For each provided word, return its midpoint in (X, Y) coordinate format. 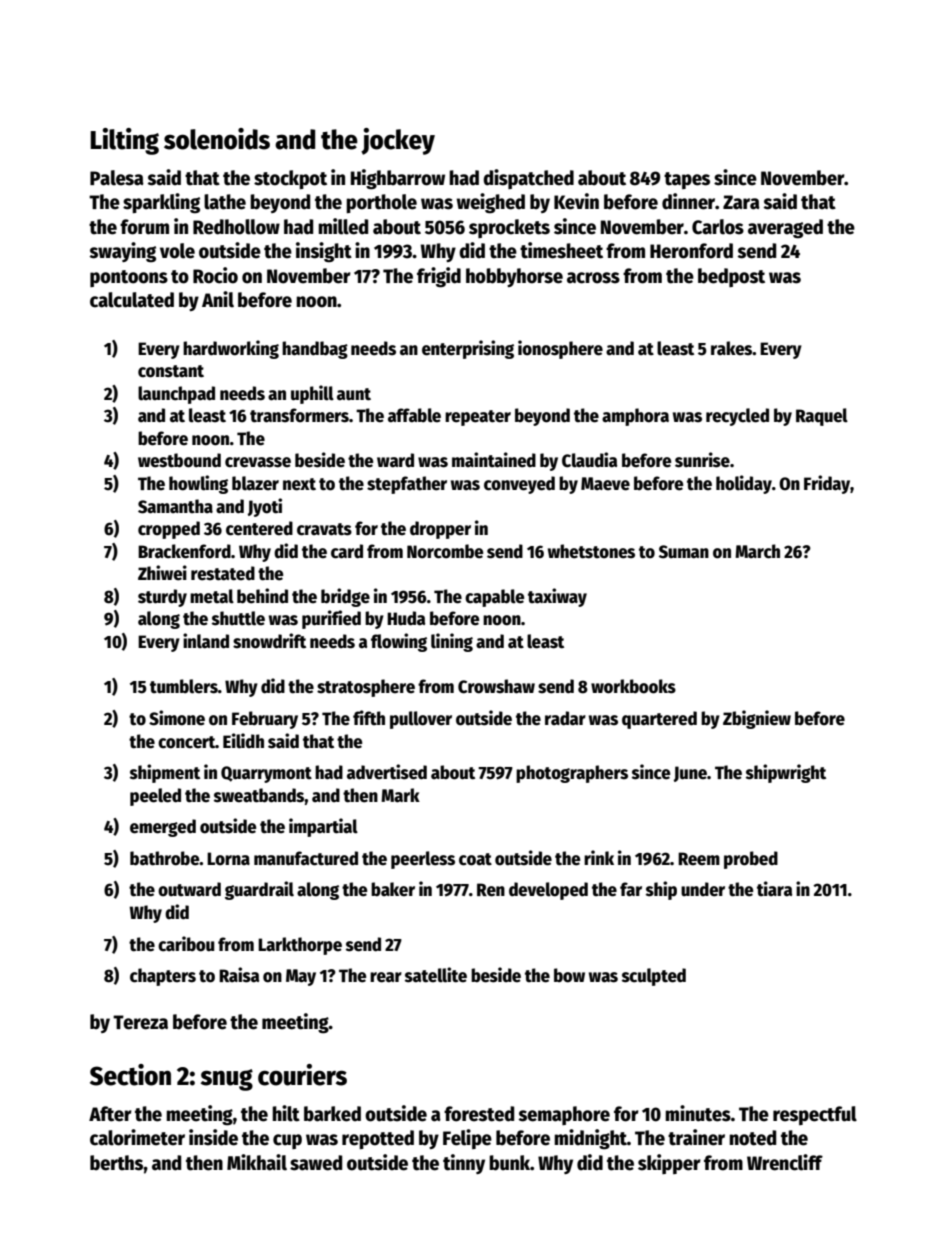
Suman (684, 552)
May (301, 977)
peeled (155, 797)
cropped (169, 530)
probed (751, 860)
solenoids (217, 139)
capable (494, 598)
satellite (436, 975)
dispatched (528, 179)
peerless (423, 860)
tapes (687, 180)
